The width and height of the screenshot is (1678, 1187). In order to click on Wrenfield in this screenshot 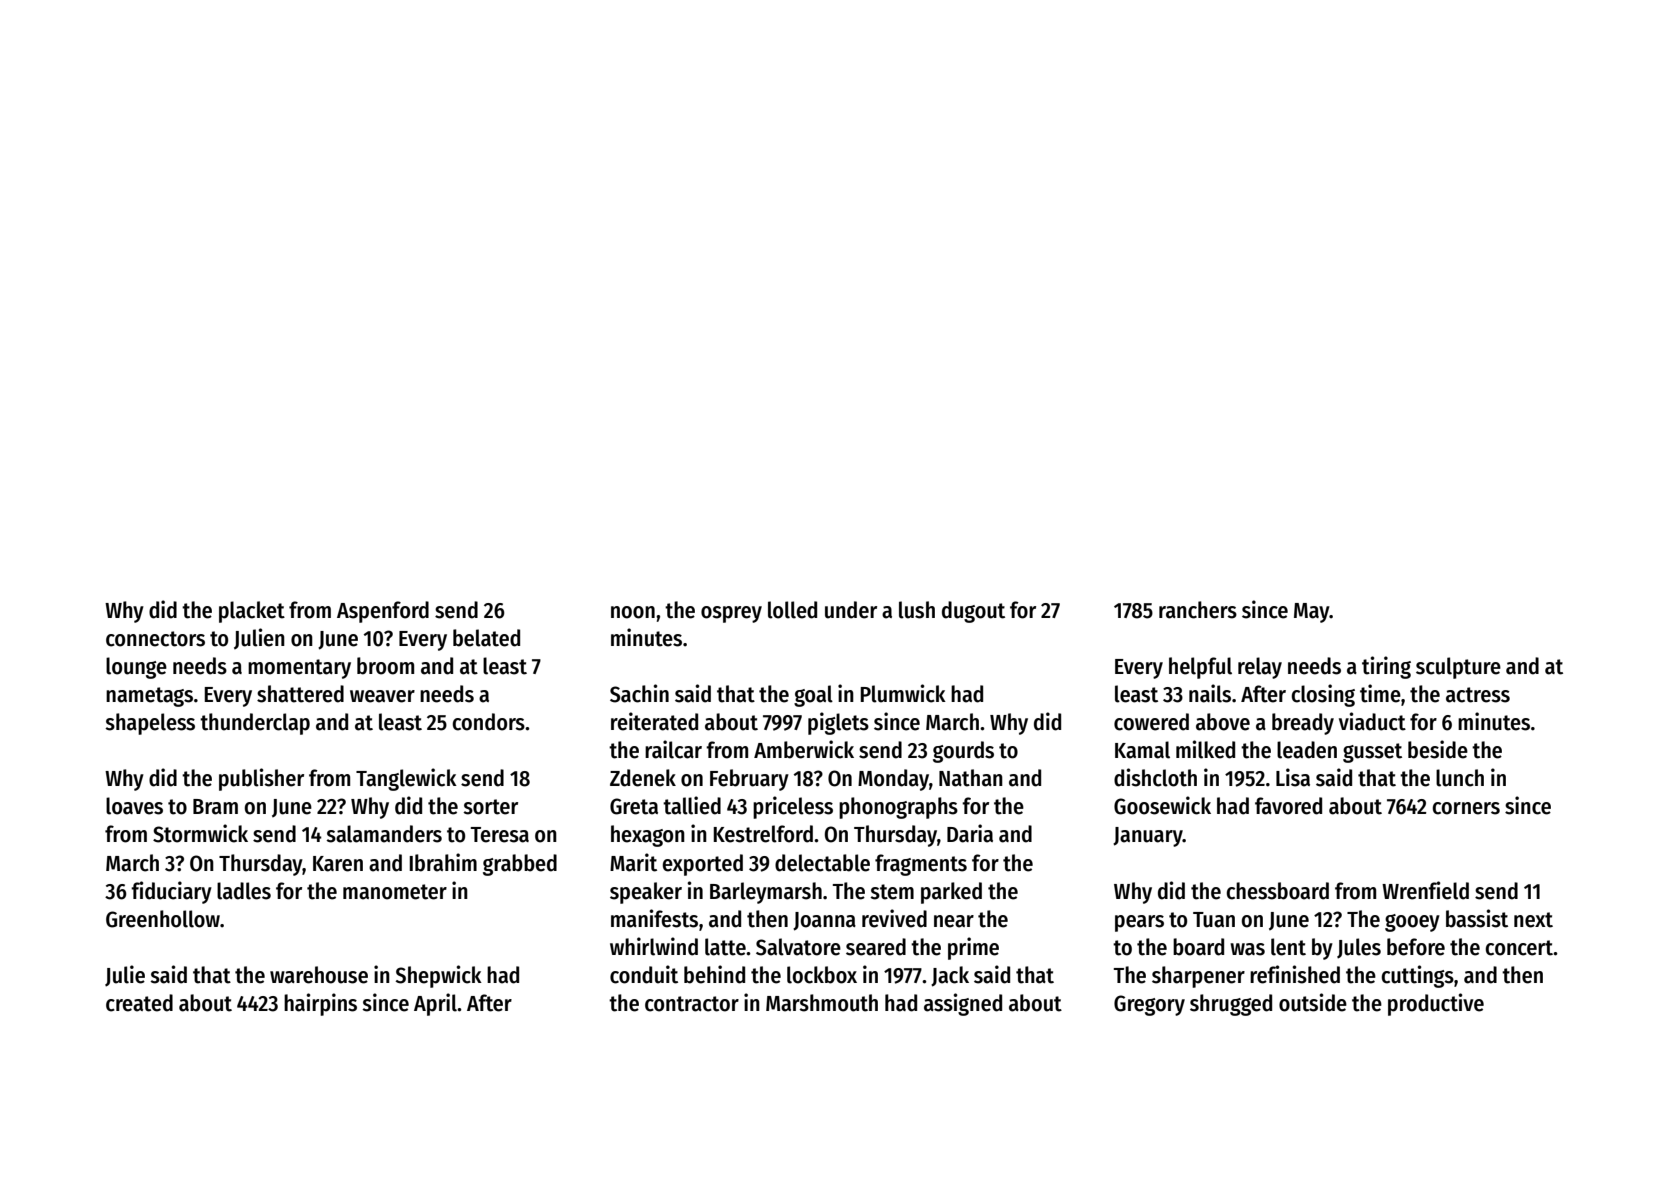, I will do `click(1425, 890)`.
